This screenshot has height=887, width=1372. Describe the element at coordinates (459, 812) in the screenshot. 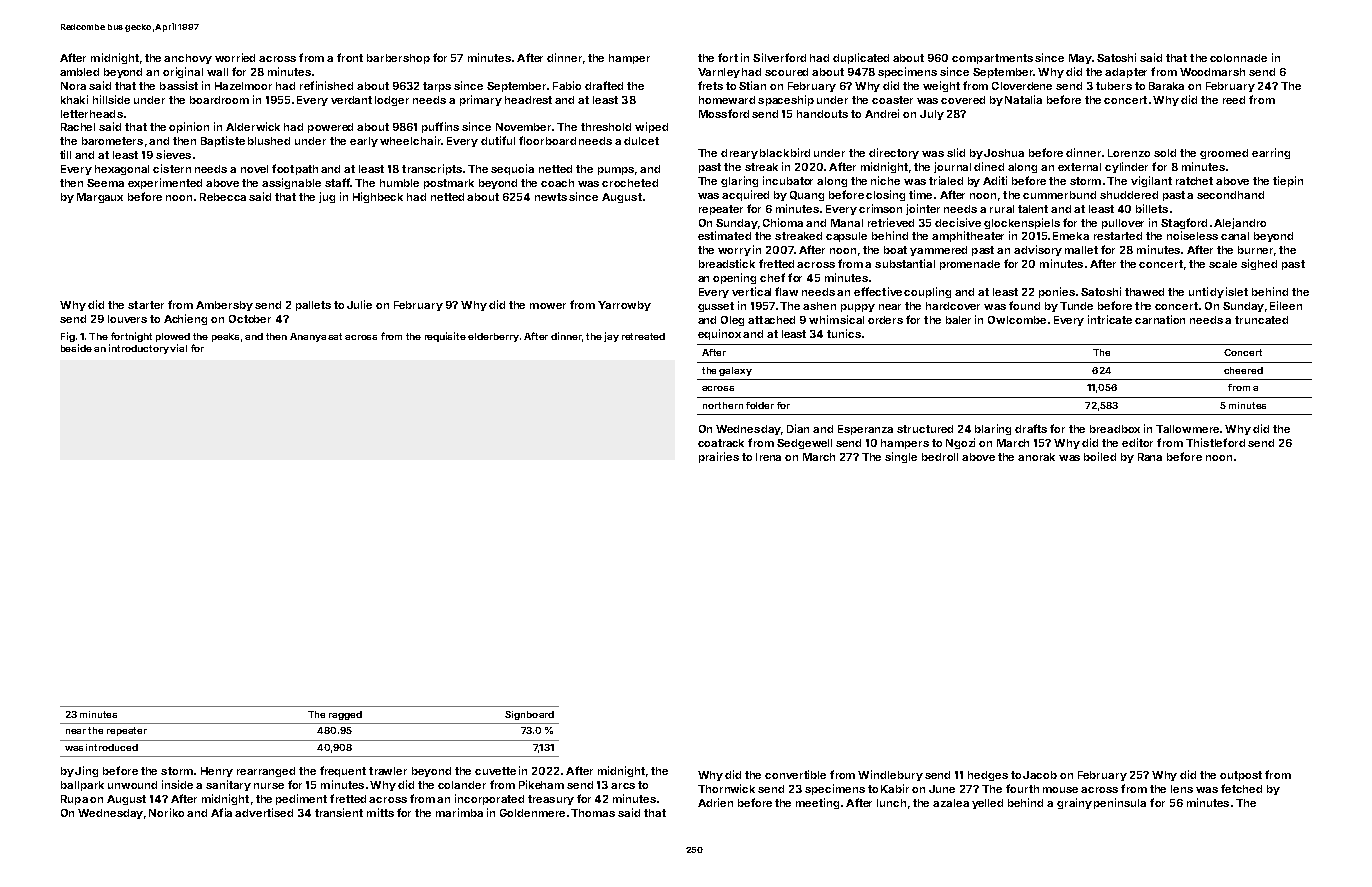

I see `marimba` at that location.
